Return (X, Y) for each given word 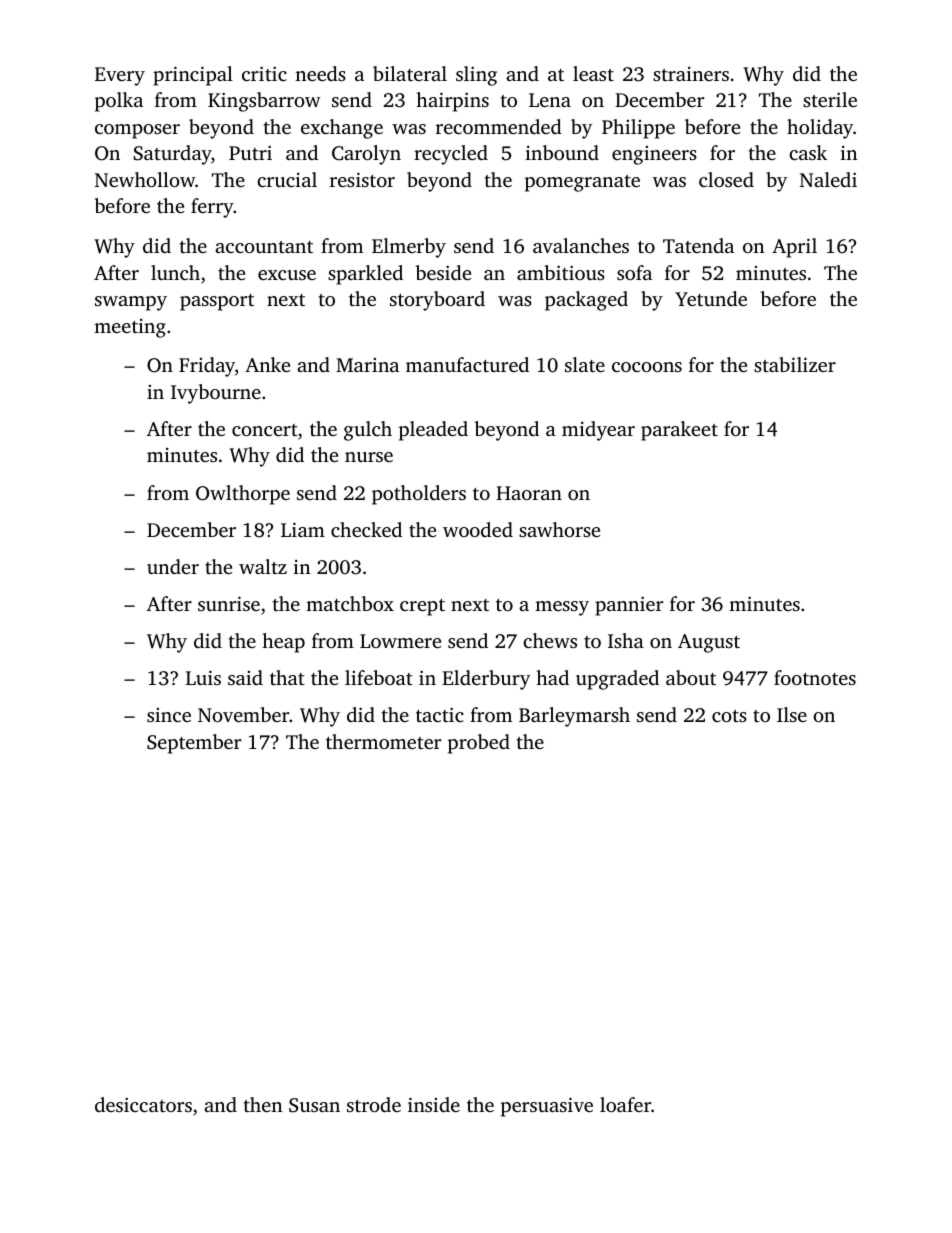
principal (193, 76)
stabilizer (795, 364)
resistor (362, 179)
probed (479, 744)
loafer (625, 1104)
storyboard (437, 301)
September (194, 744)
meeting (130, 328)
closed (726, 179)
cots (729, 716)
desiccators (143, 1104)
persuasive (547, 1107)
